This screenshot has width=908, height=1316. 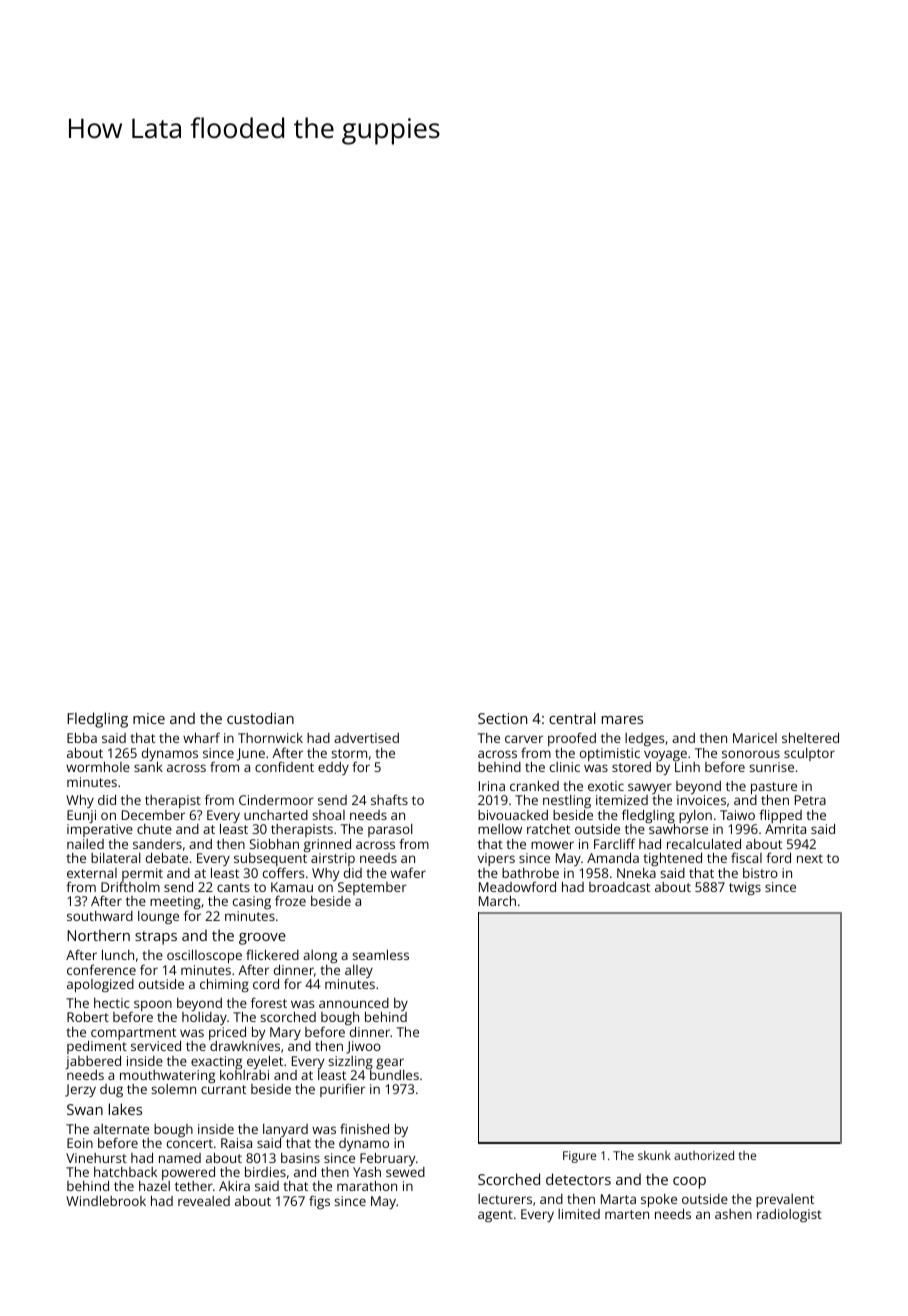 I want to click on hectic, so click(x=112, y=1003).
